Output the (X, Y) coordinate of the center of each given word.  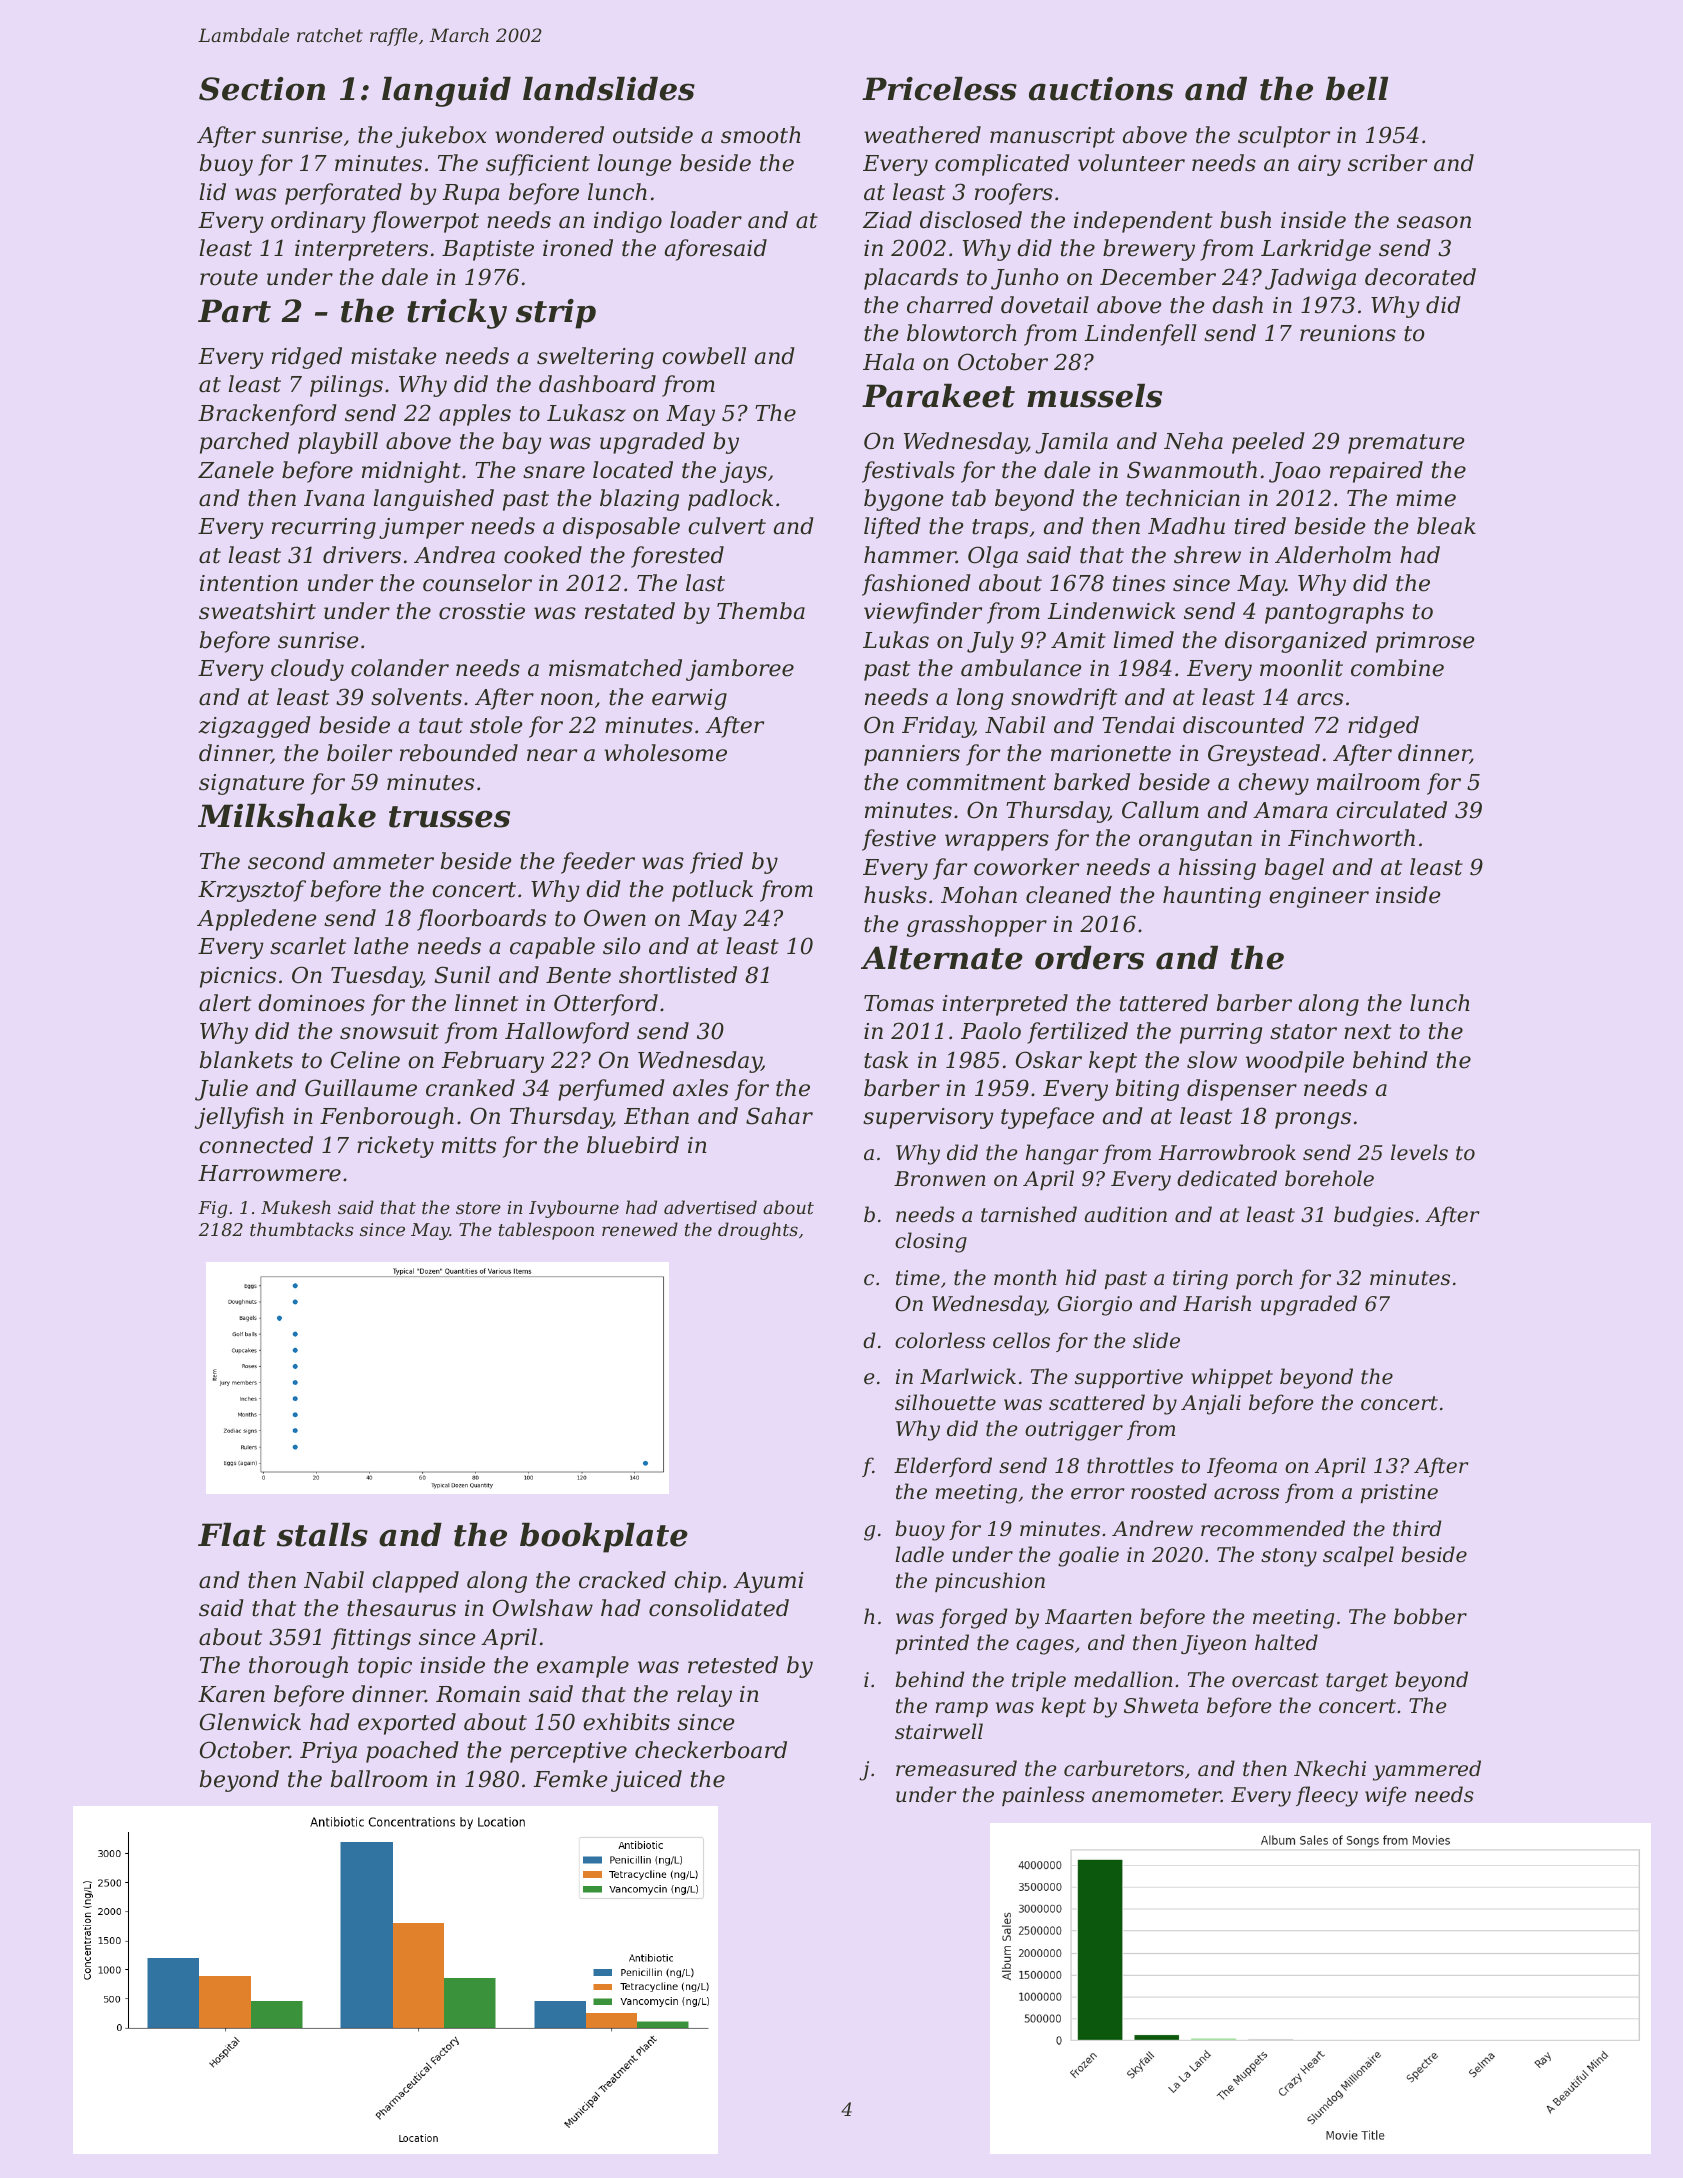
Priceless (939, 89)
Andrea (454, 555)
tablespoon (546, 1231)
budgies (1374, 1216)
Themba (761, 611)
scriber (1387, 163)
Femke (570, 1779)
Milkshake (287, 816)
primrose (1425, 642)
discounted (1243, 725)
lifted (892, 528)
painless (1043, 1796)
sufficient (538, 165)
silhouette (945, 1402)
